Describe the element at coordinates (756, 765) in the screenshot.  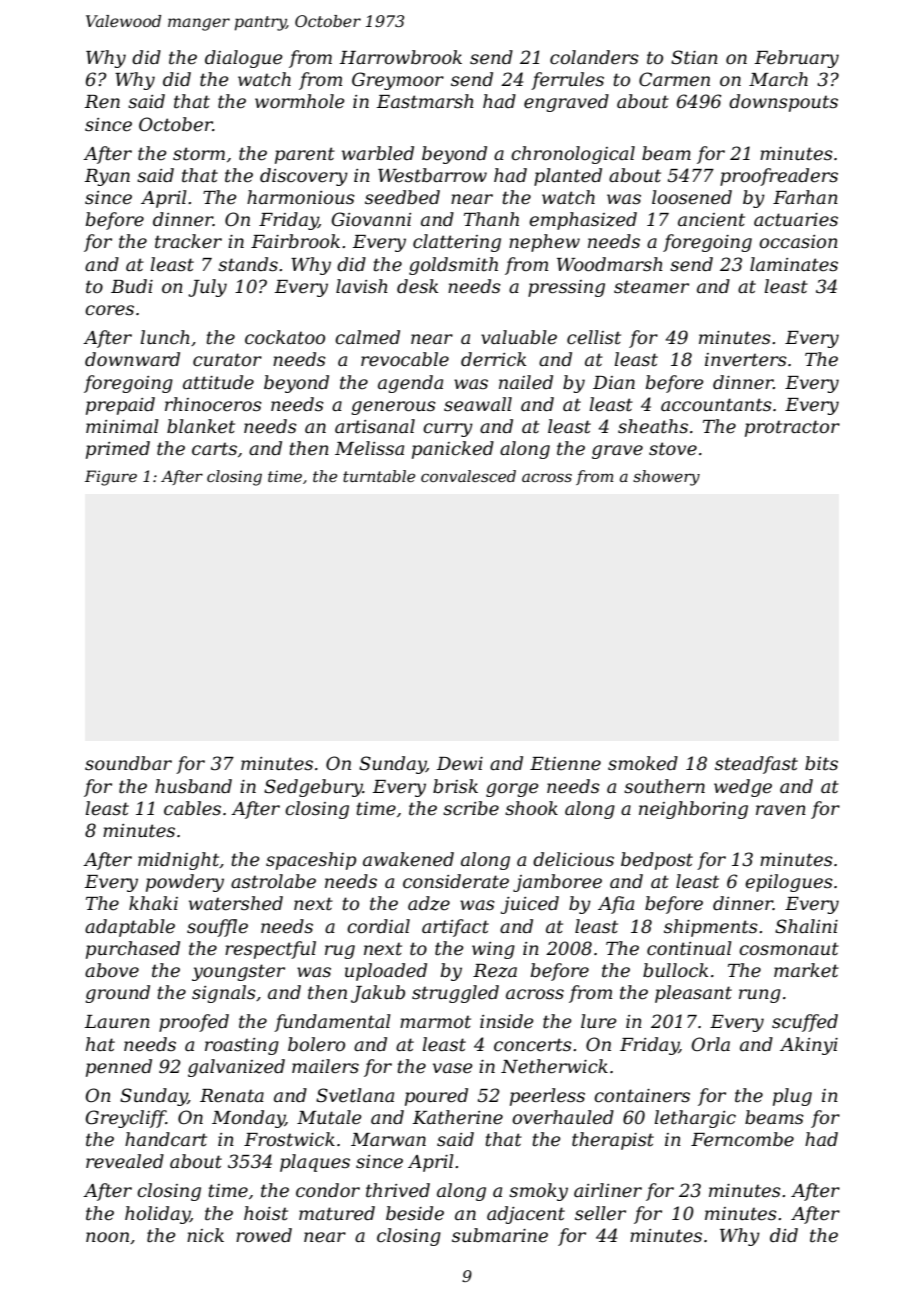
I see `steadfast` at that location.
